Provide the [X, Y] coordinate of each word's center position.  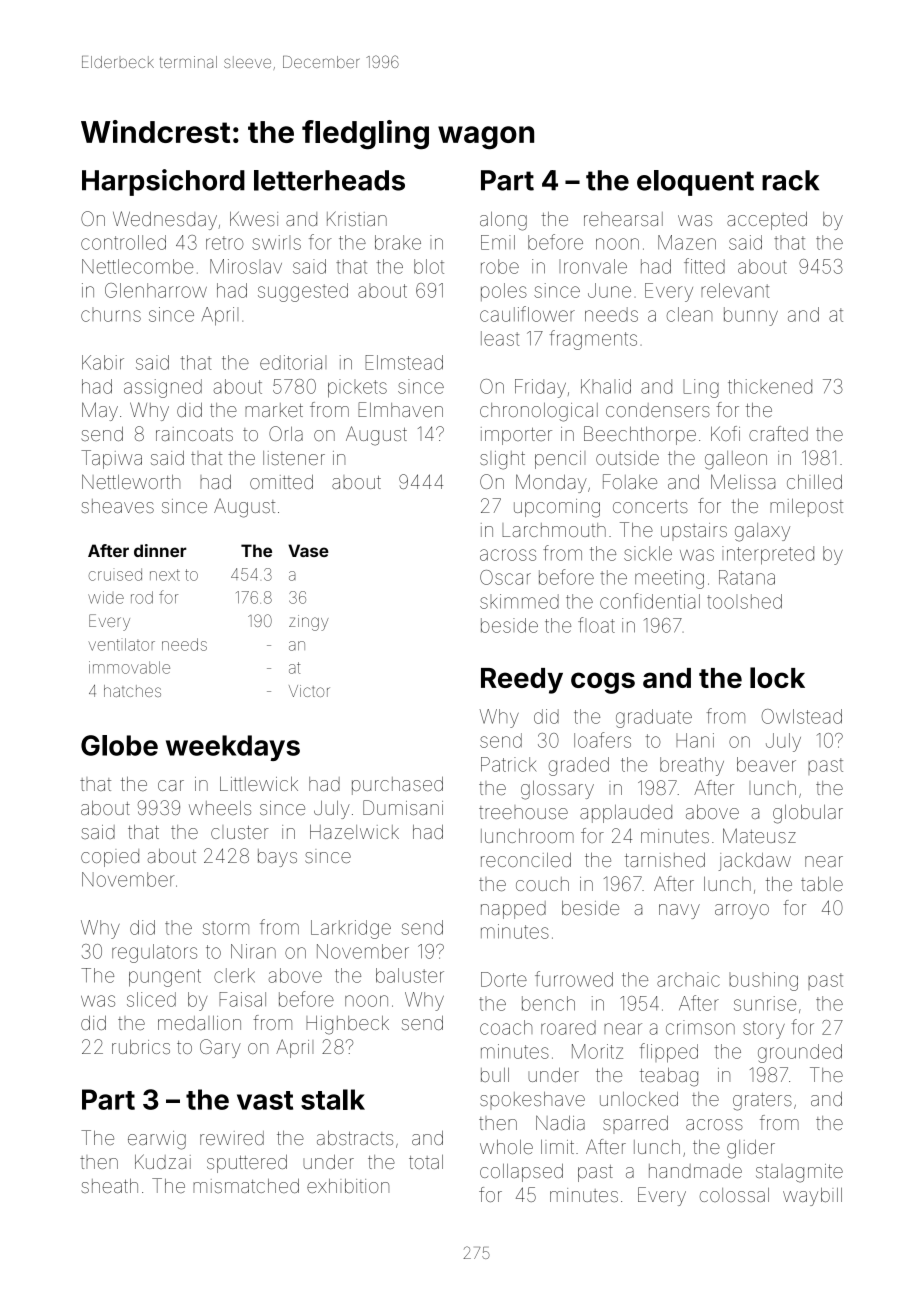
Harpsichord [163, 182]
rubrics [141, 1047]
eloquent [695, 183]
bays [277, 858]
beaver [766, 764]
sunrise [765, 1003]
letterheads [329, 180]
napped [513, 910]
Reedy [522, 681]
